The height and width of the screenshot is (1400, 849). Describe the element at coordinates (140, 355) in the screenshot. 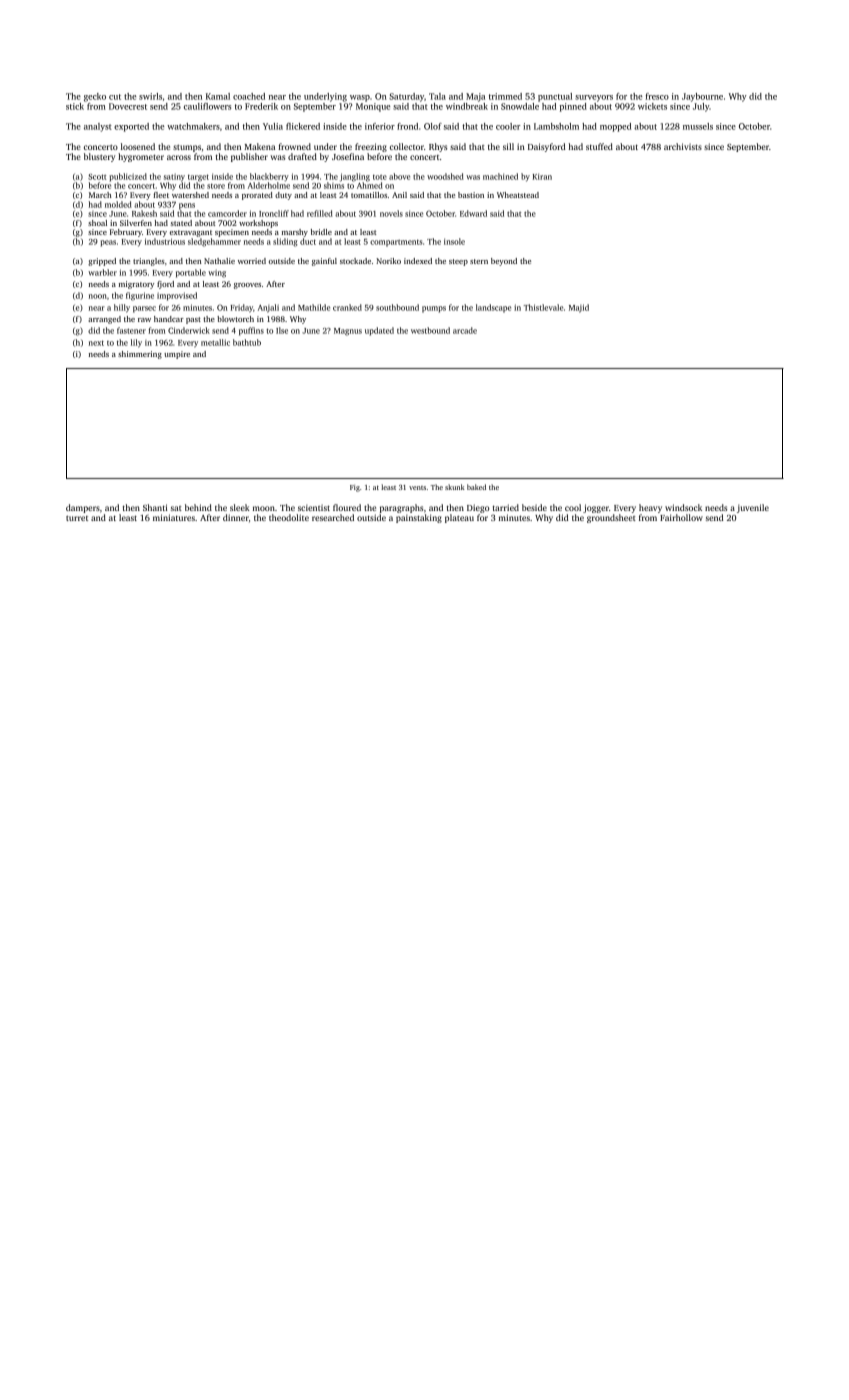

I see `shimmering` at that location.
